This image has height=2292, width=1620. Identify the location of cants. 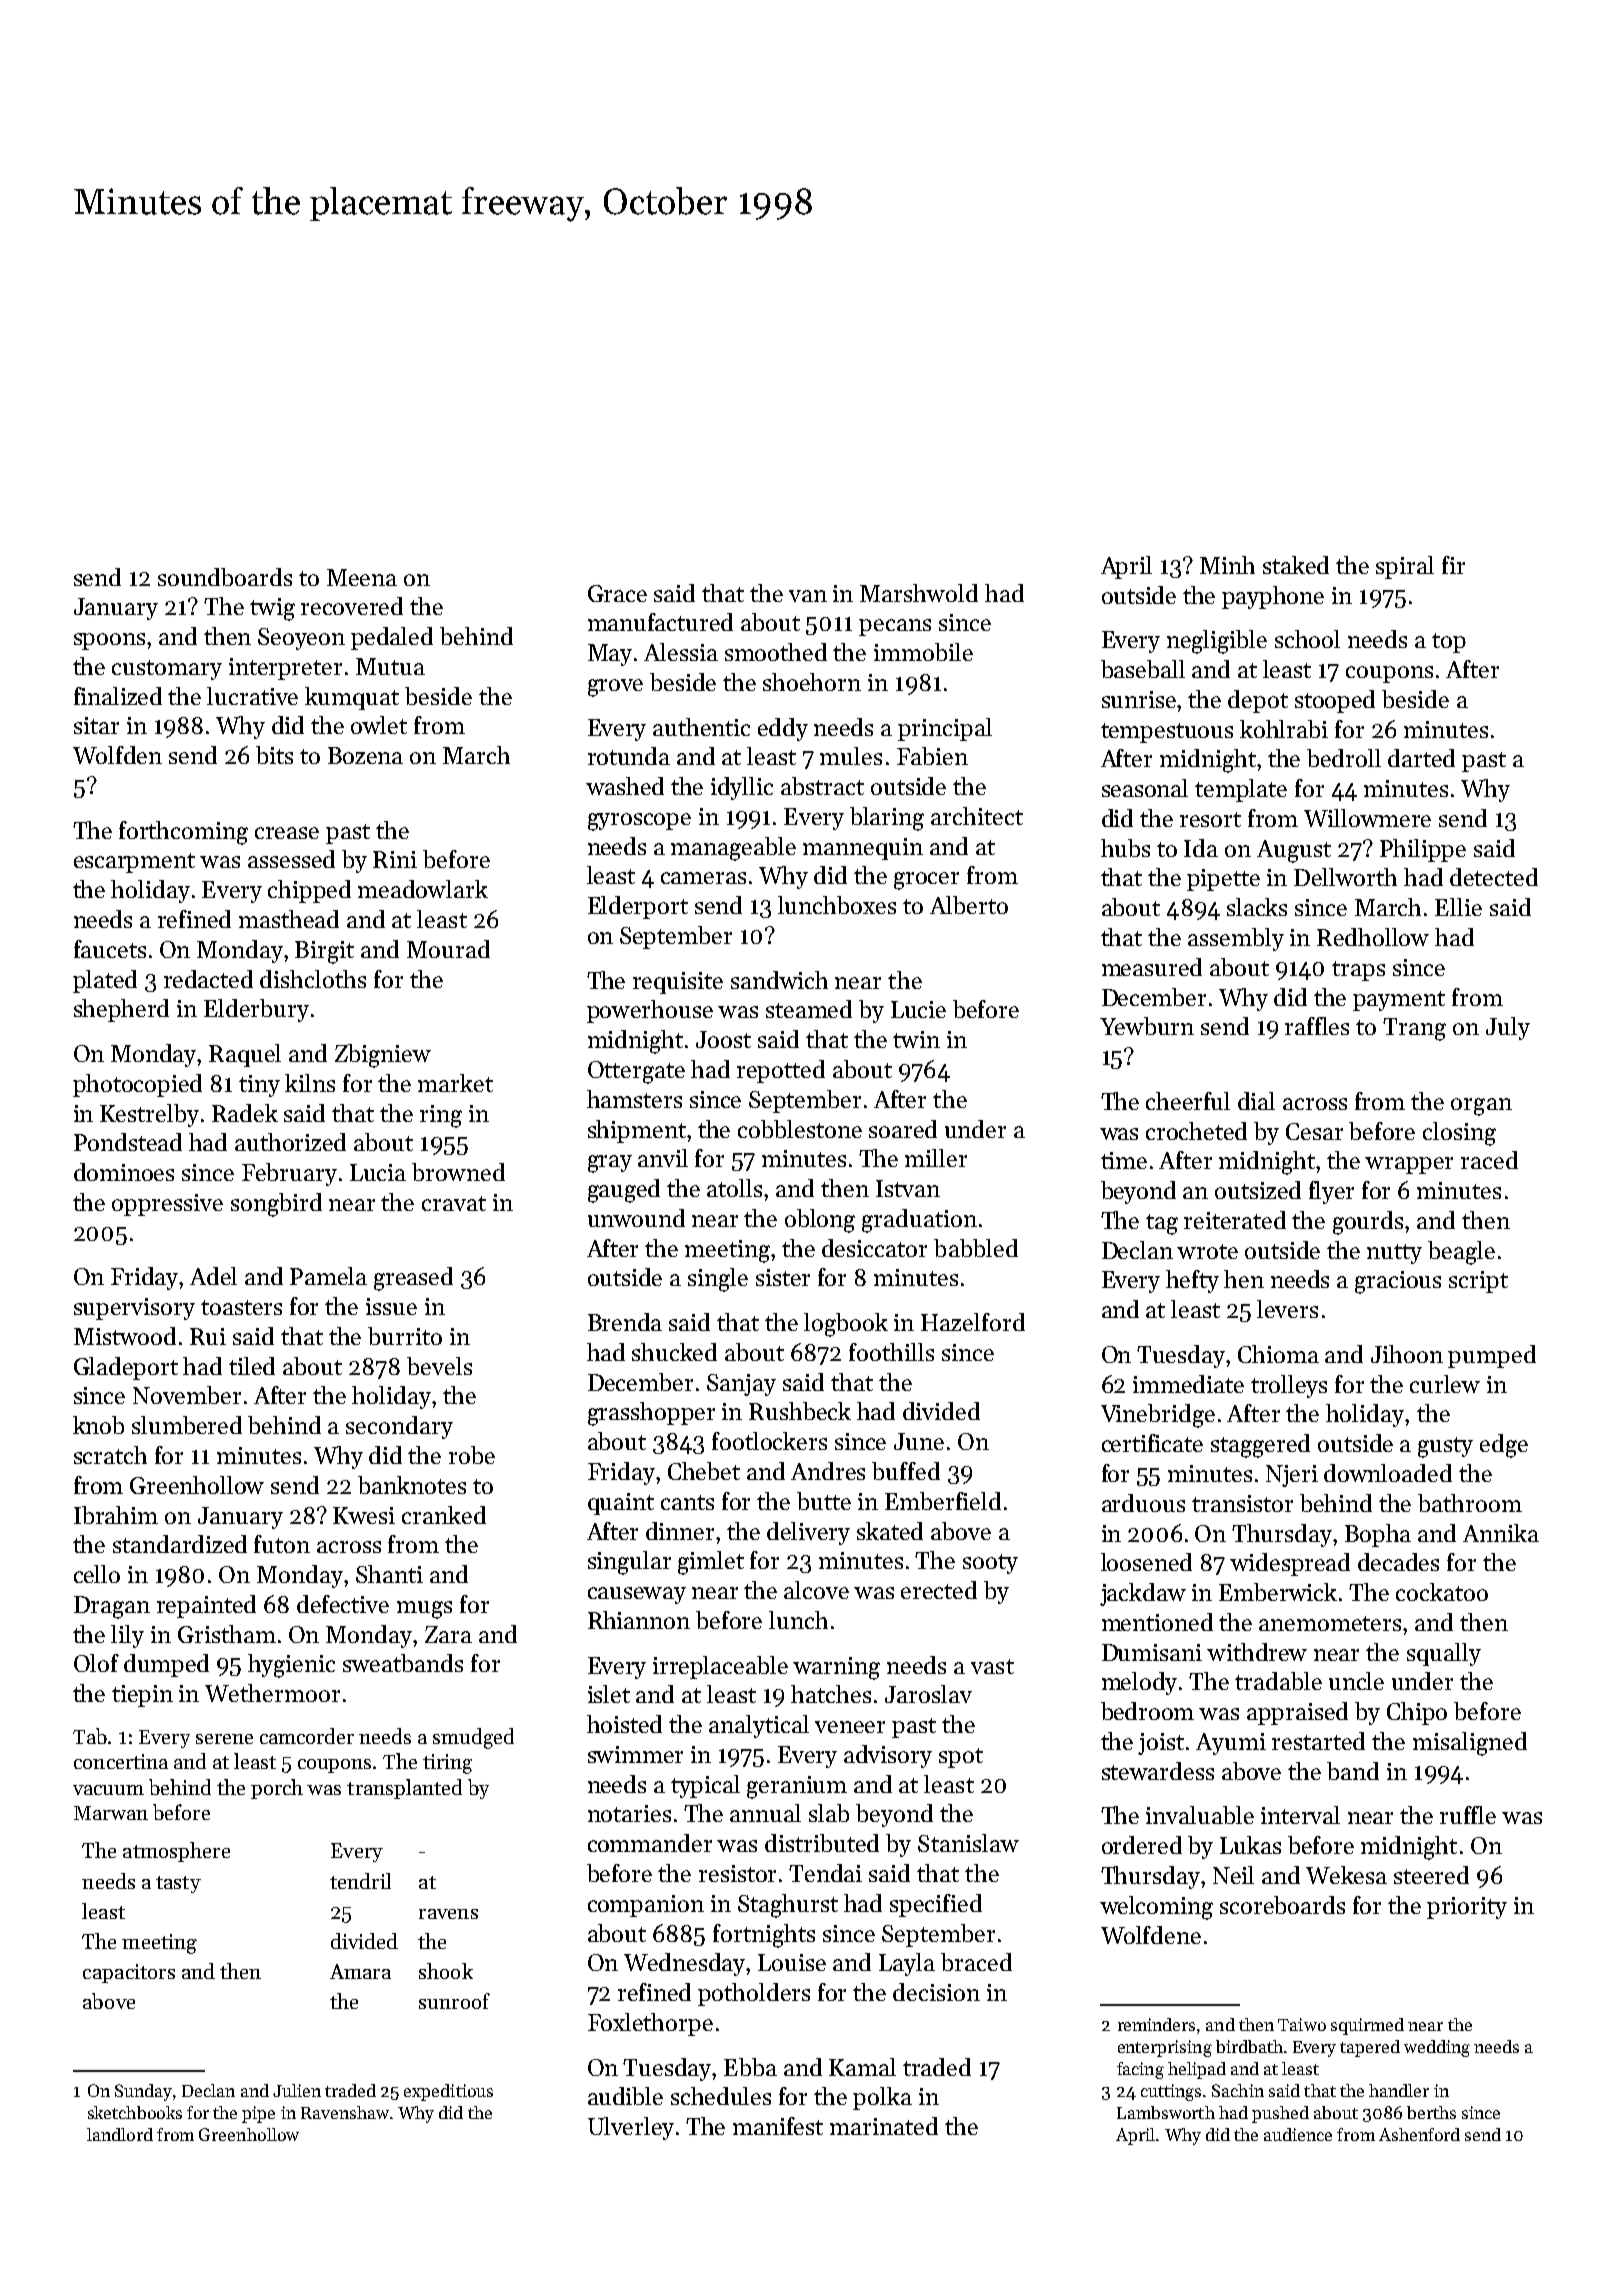
(687, 1502).
